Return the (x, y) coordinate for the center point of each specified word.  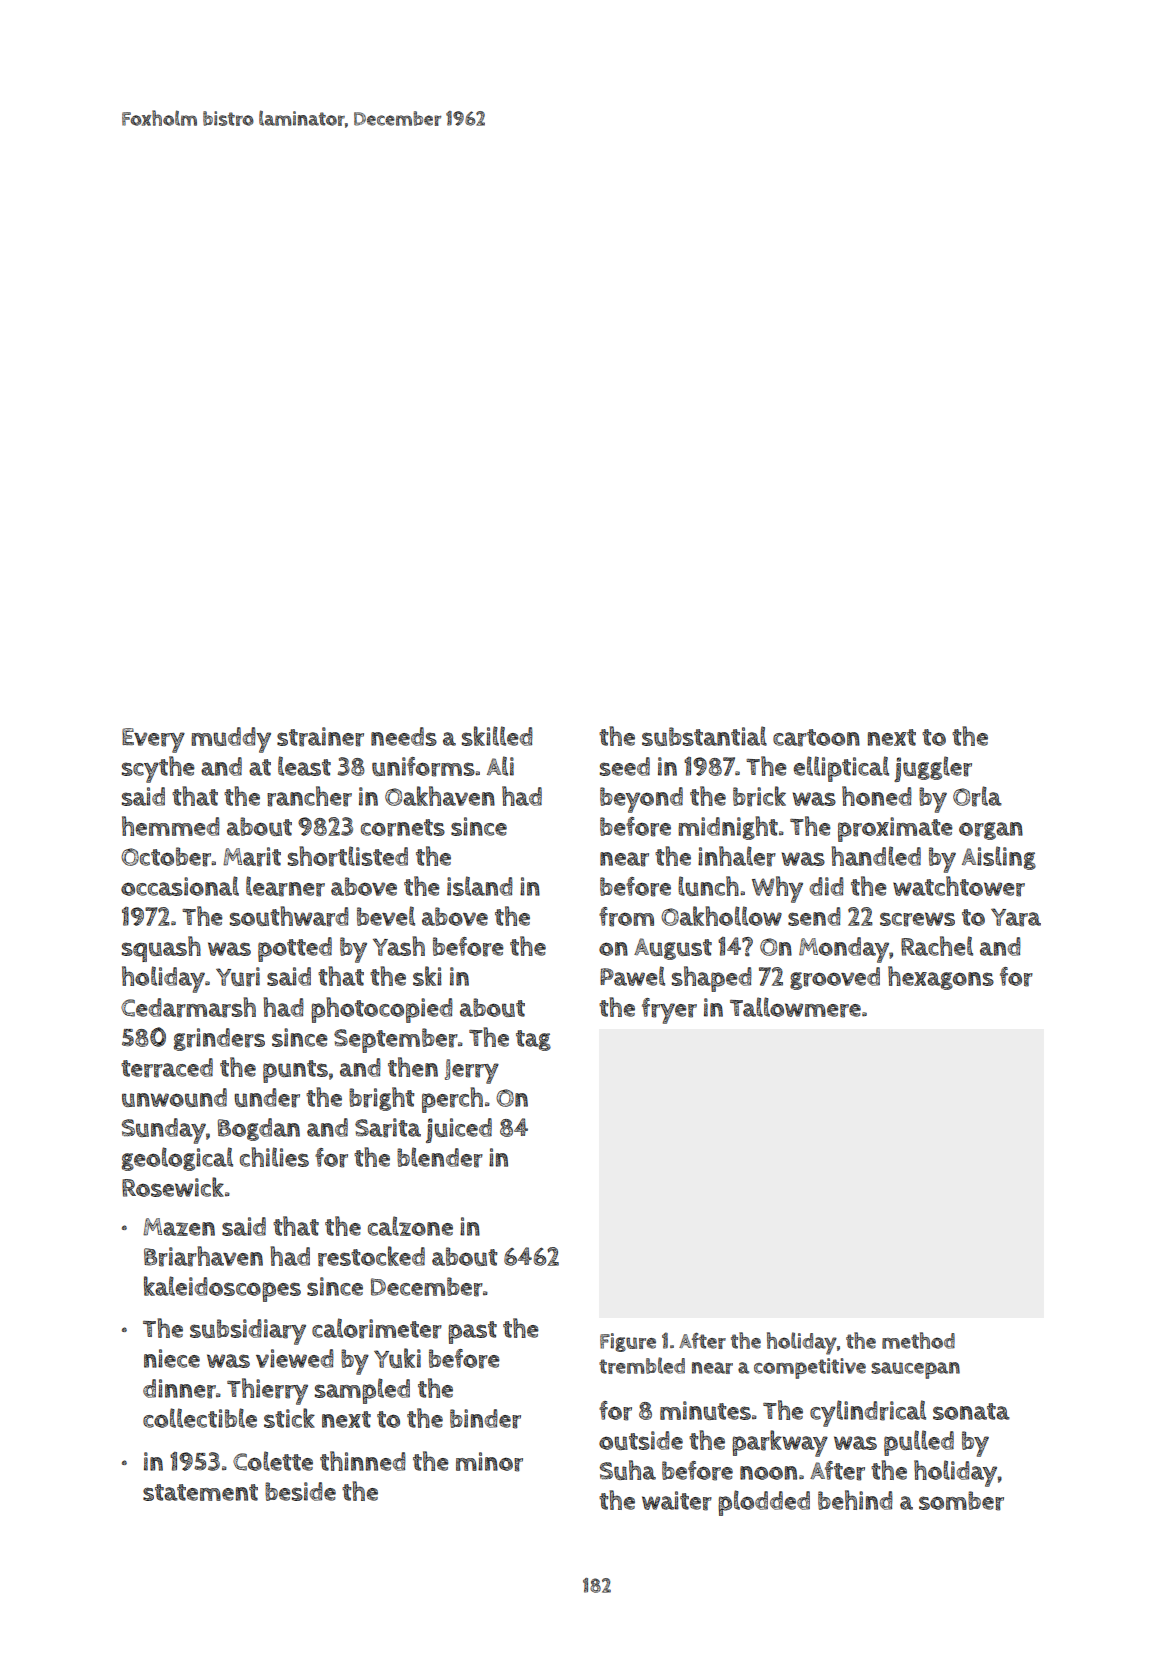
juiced (459, 1130)
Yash (399, 946)
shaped (712, 979)
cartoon (816, 738)
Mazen (179, 1227)
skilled (497, 736)
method (918, 1340)
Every (153, 740)
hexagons (941, 978)
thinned (363, 1461)
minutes (705, 1410)
